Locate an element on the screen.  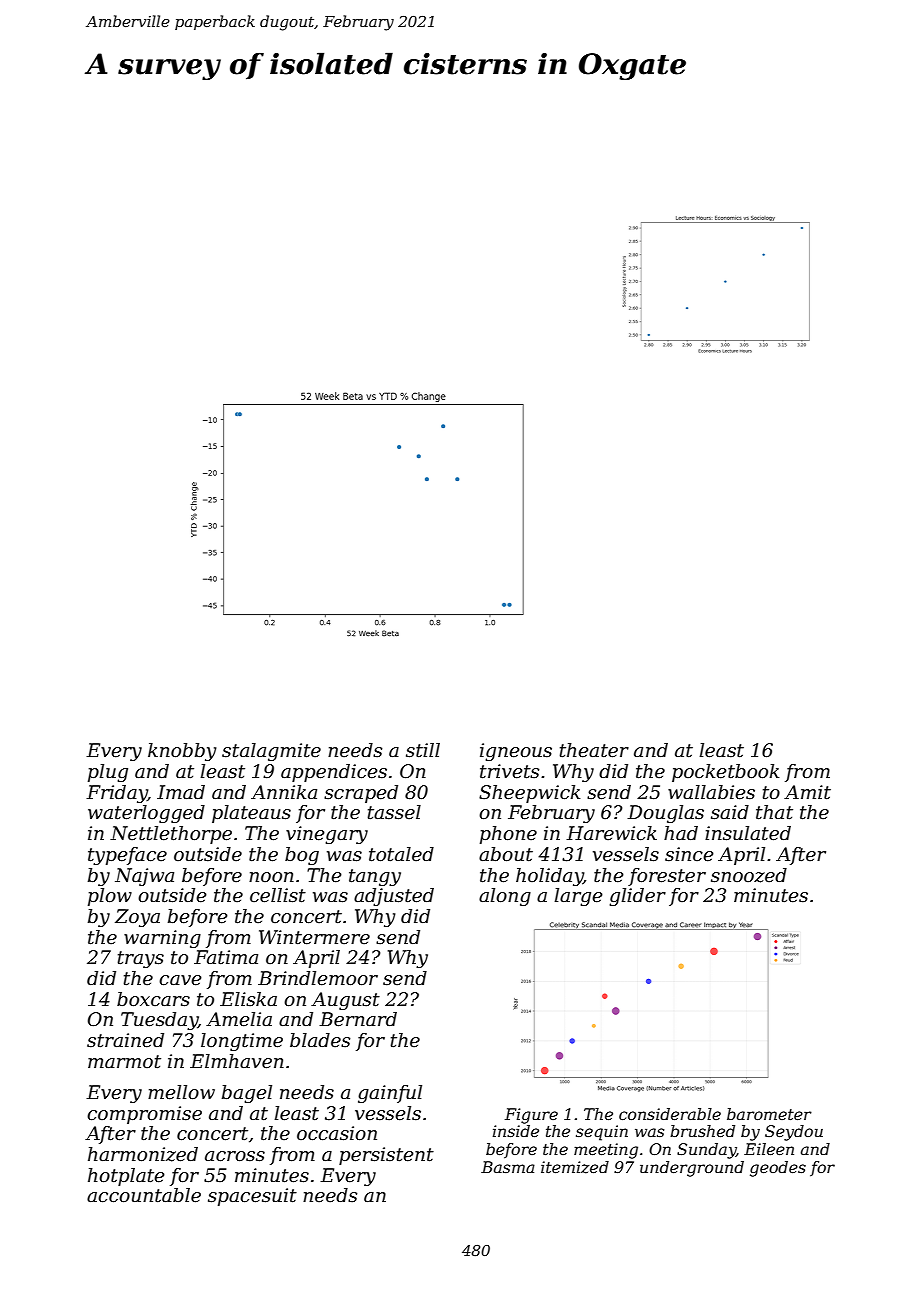
marmot is located at coordinates (124, 1062).
